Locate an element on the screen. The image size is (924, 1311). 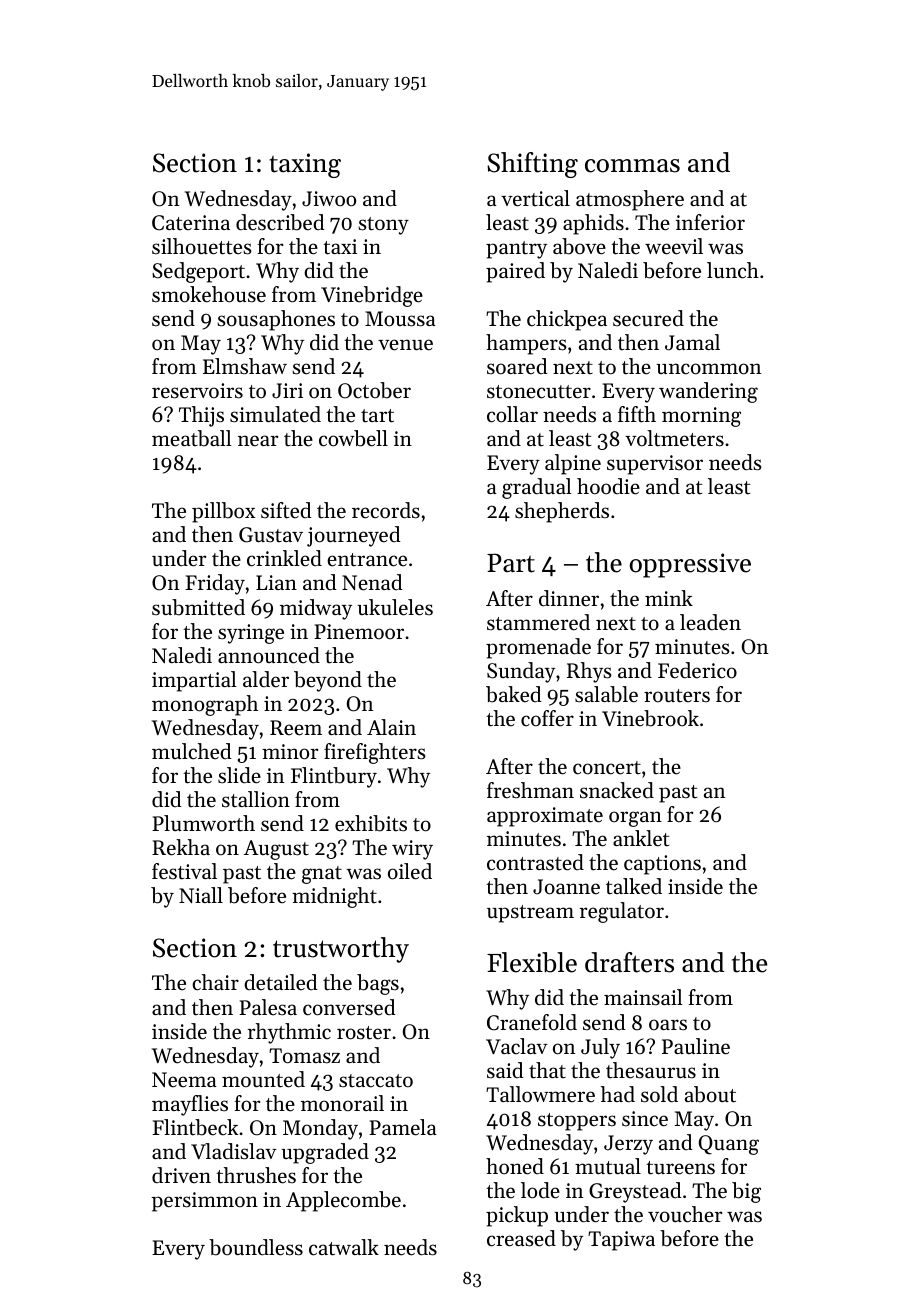
morning is located at coordinates (701, 417).
